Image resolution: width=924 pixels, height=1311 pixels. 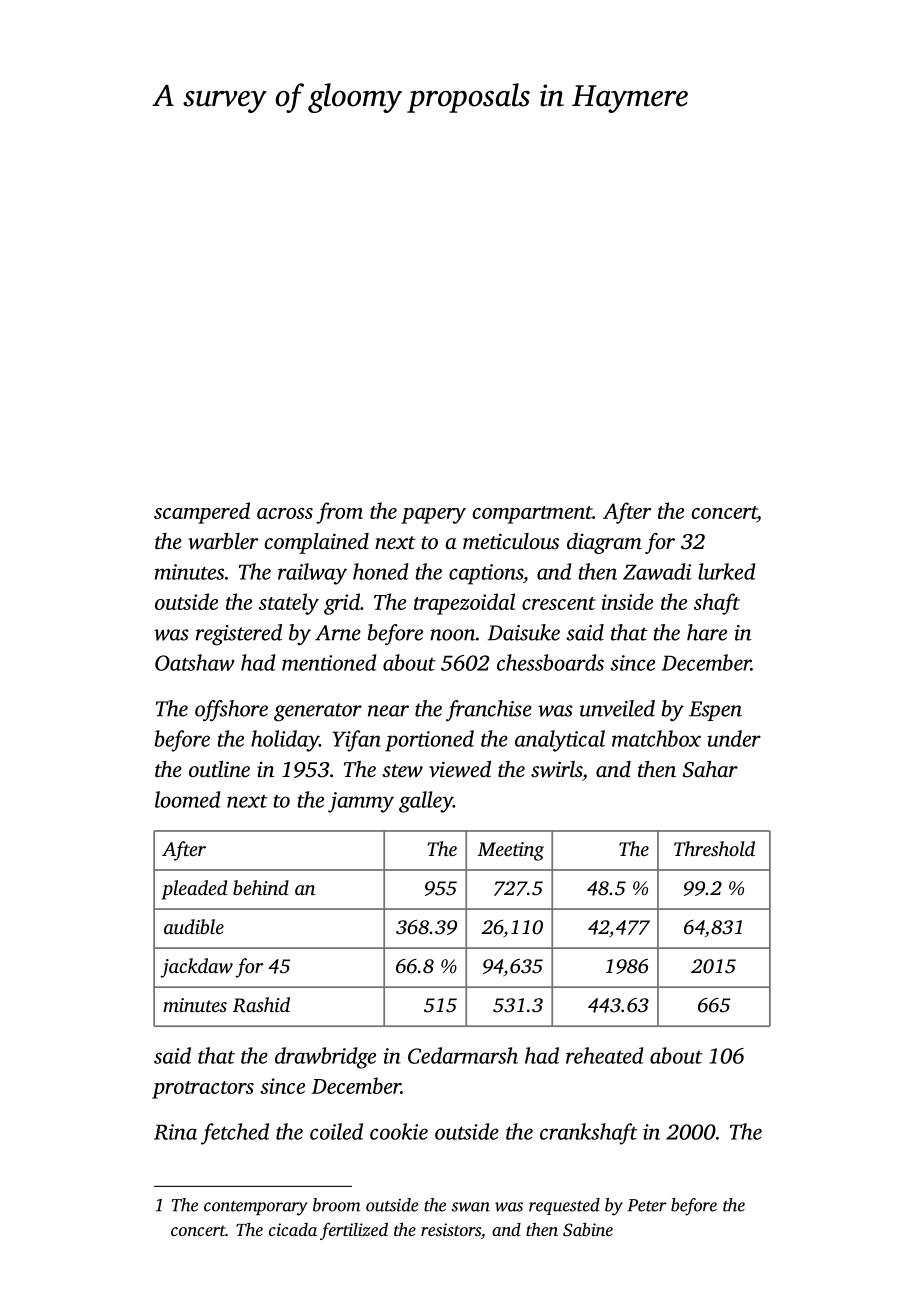 What do you see at coordinates (489, 710) in the screenshot?
I see `franchise` at bounding box center [489, 710].
